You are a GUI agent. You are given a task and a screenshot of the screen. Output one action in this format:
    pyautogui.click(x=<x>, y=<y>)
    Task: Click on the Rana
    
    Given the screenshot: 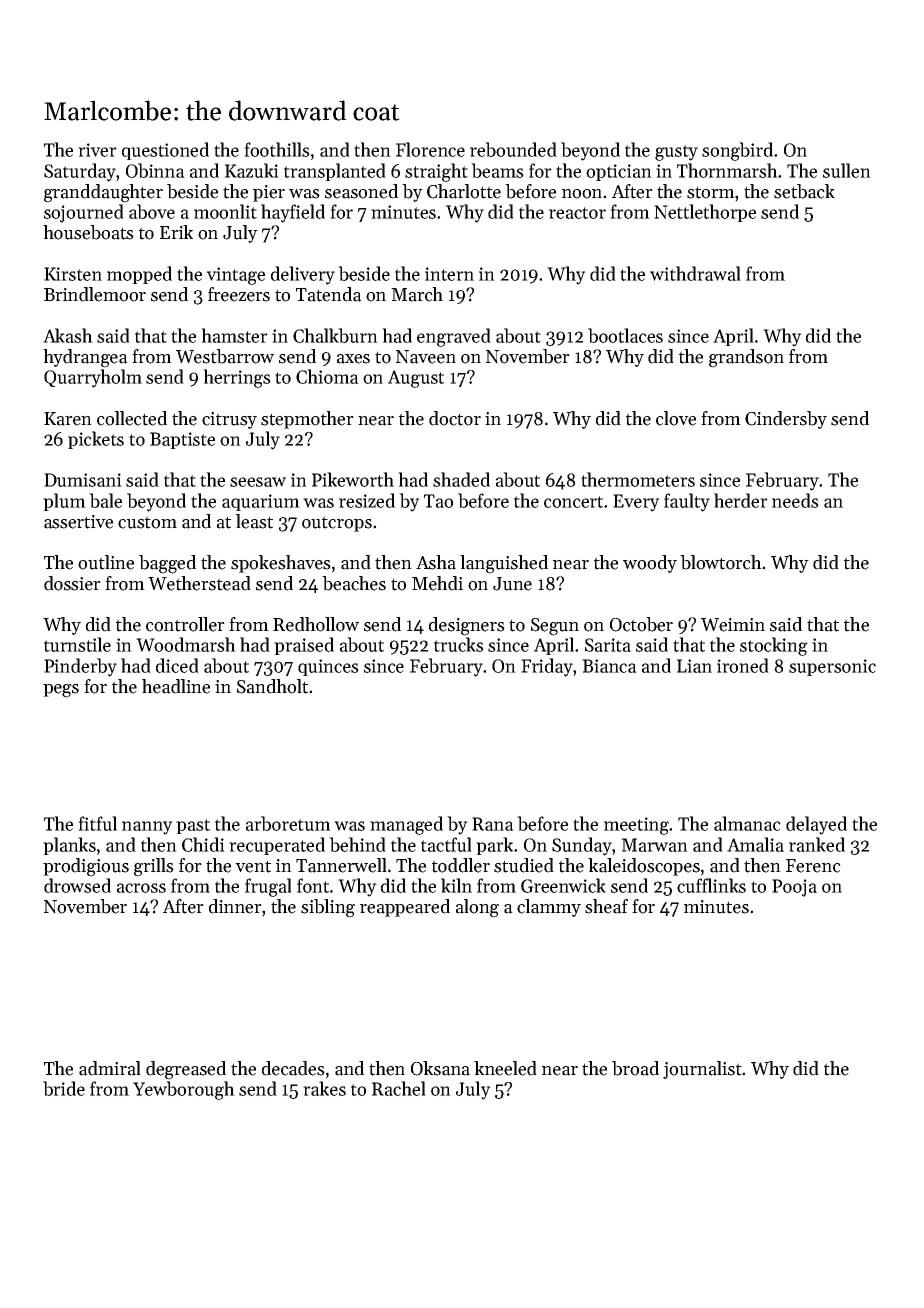 What is the action you would take?
    pyautogui.click(x=493, y=824)
